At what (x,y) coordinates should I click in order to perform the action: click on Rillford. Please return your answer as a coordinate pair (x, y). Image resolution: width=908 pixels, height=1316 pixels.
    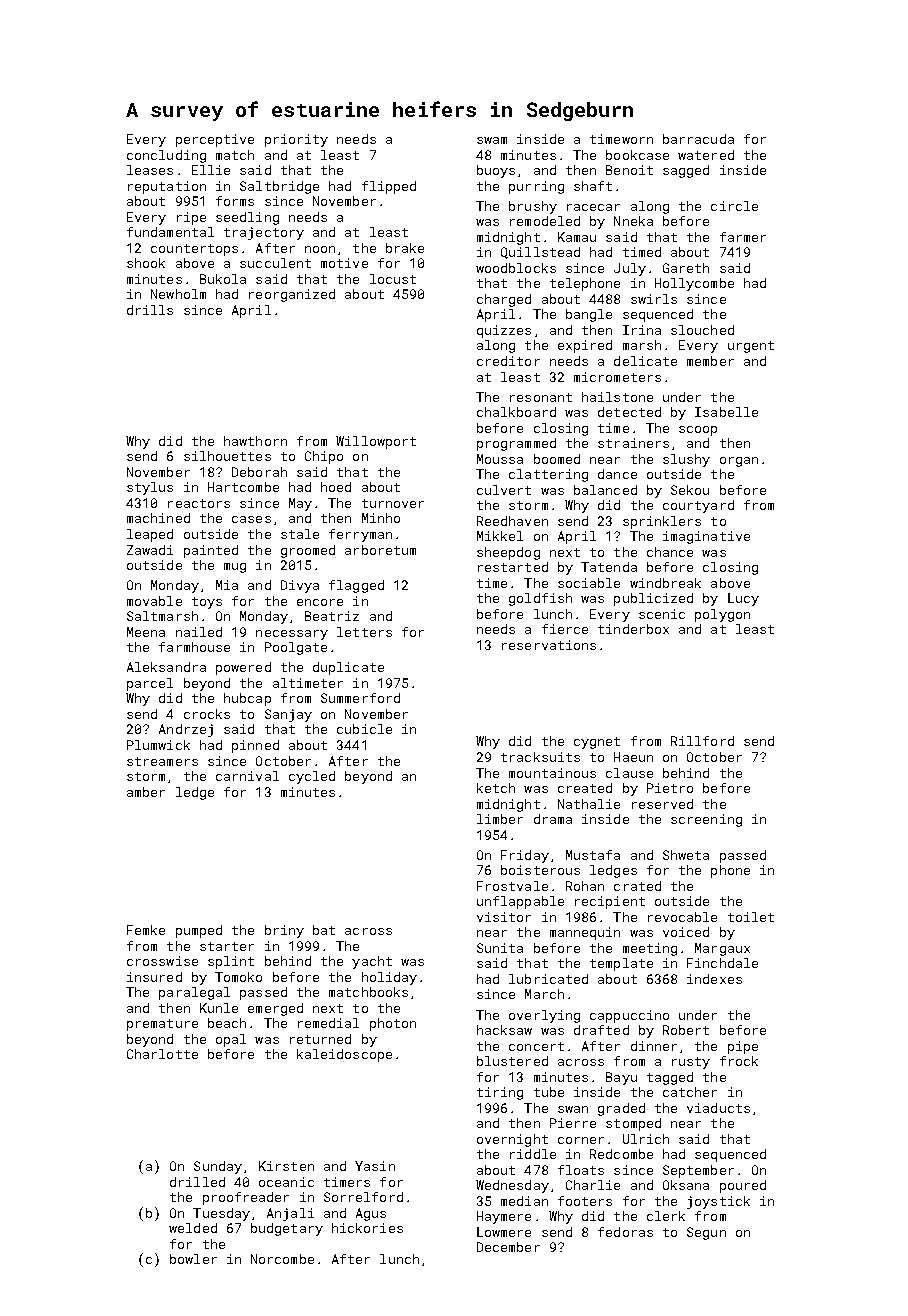
    Looking at the image, I should click on (702, 741).
